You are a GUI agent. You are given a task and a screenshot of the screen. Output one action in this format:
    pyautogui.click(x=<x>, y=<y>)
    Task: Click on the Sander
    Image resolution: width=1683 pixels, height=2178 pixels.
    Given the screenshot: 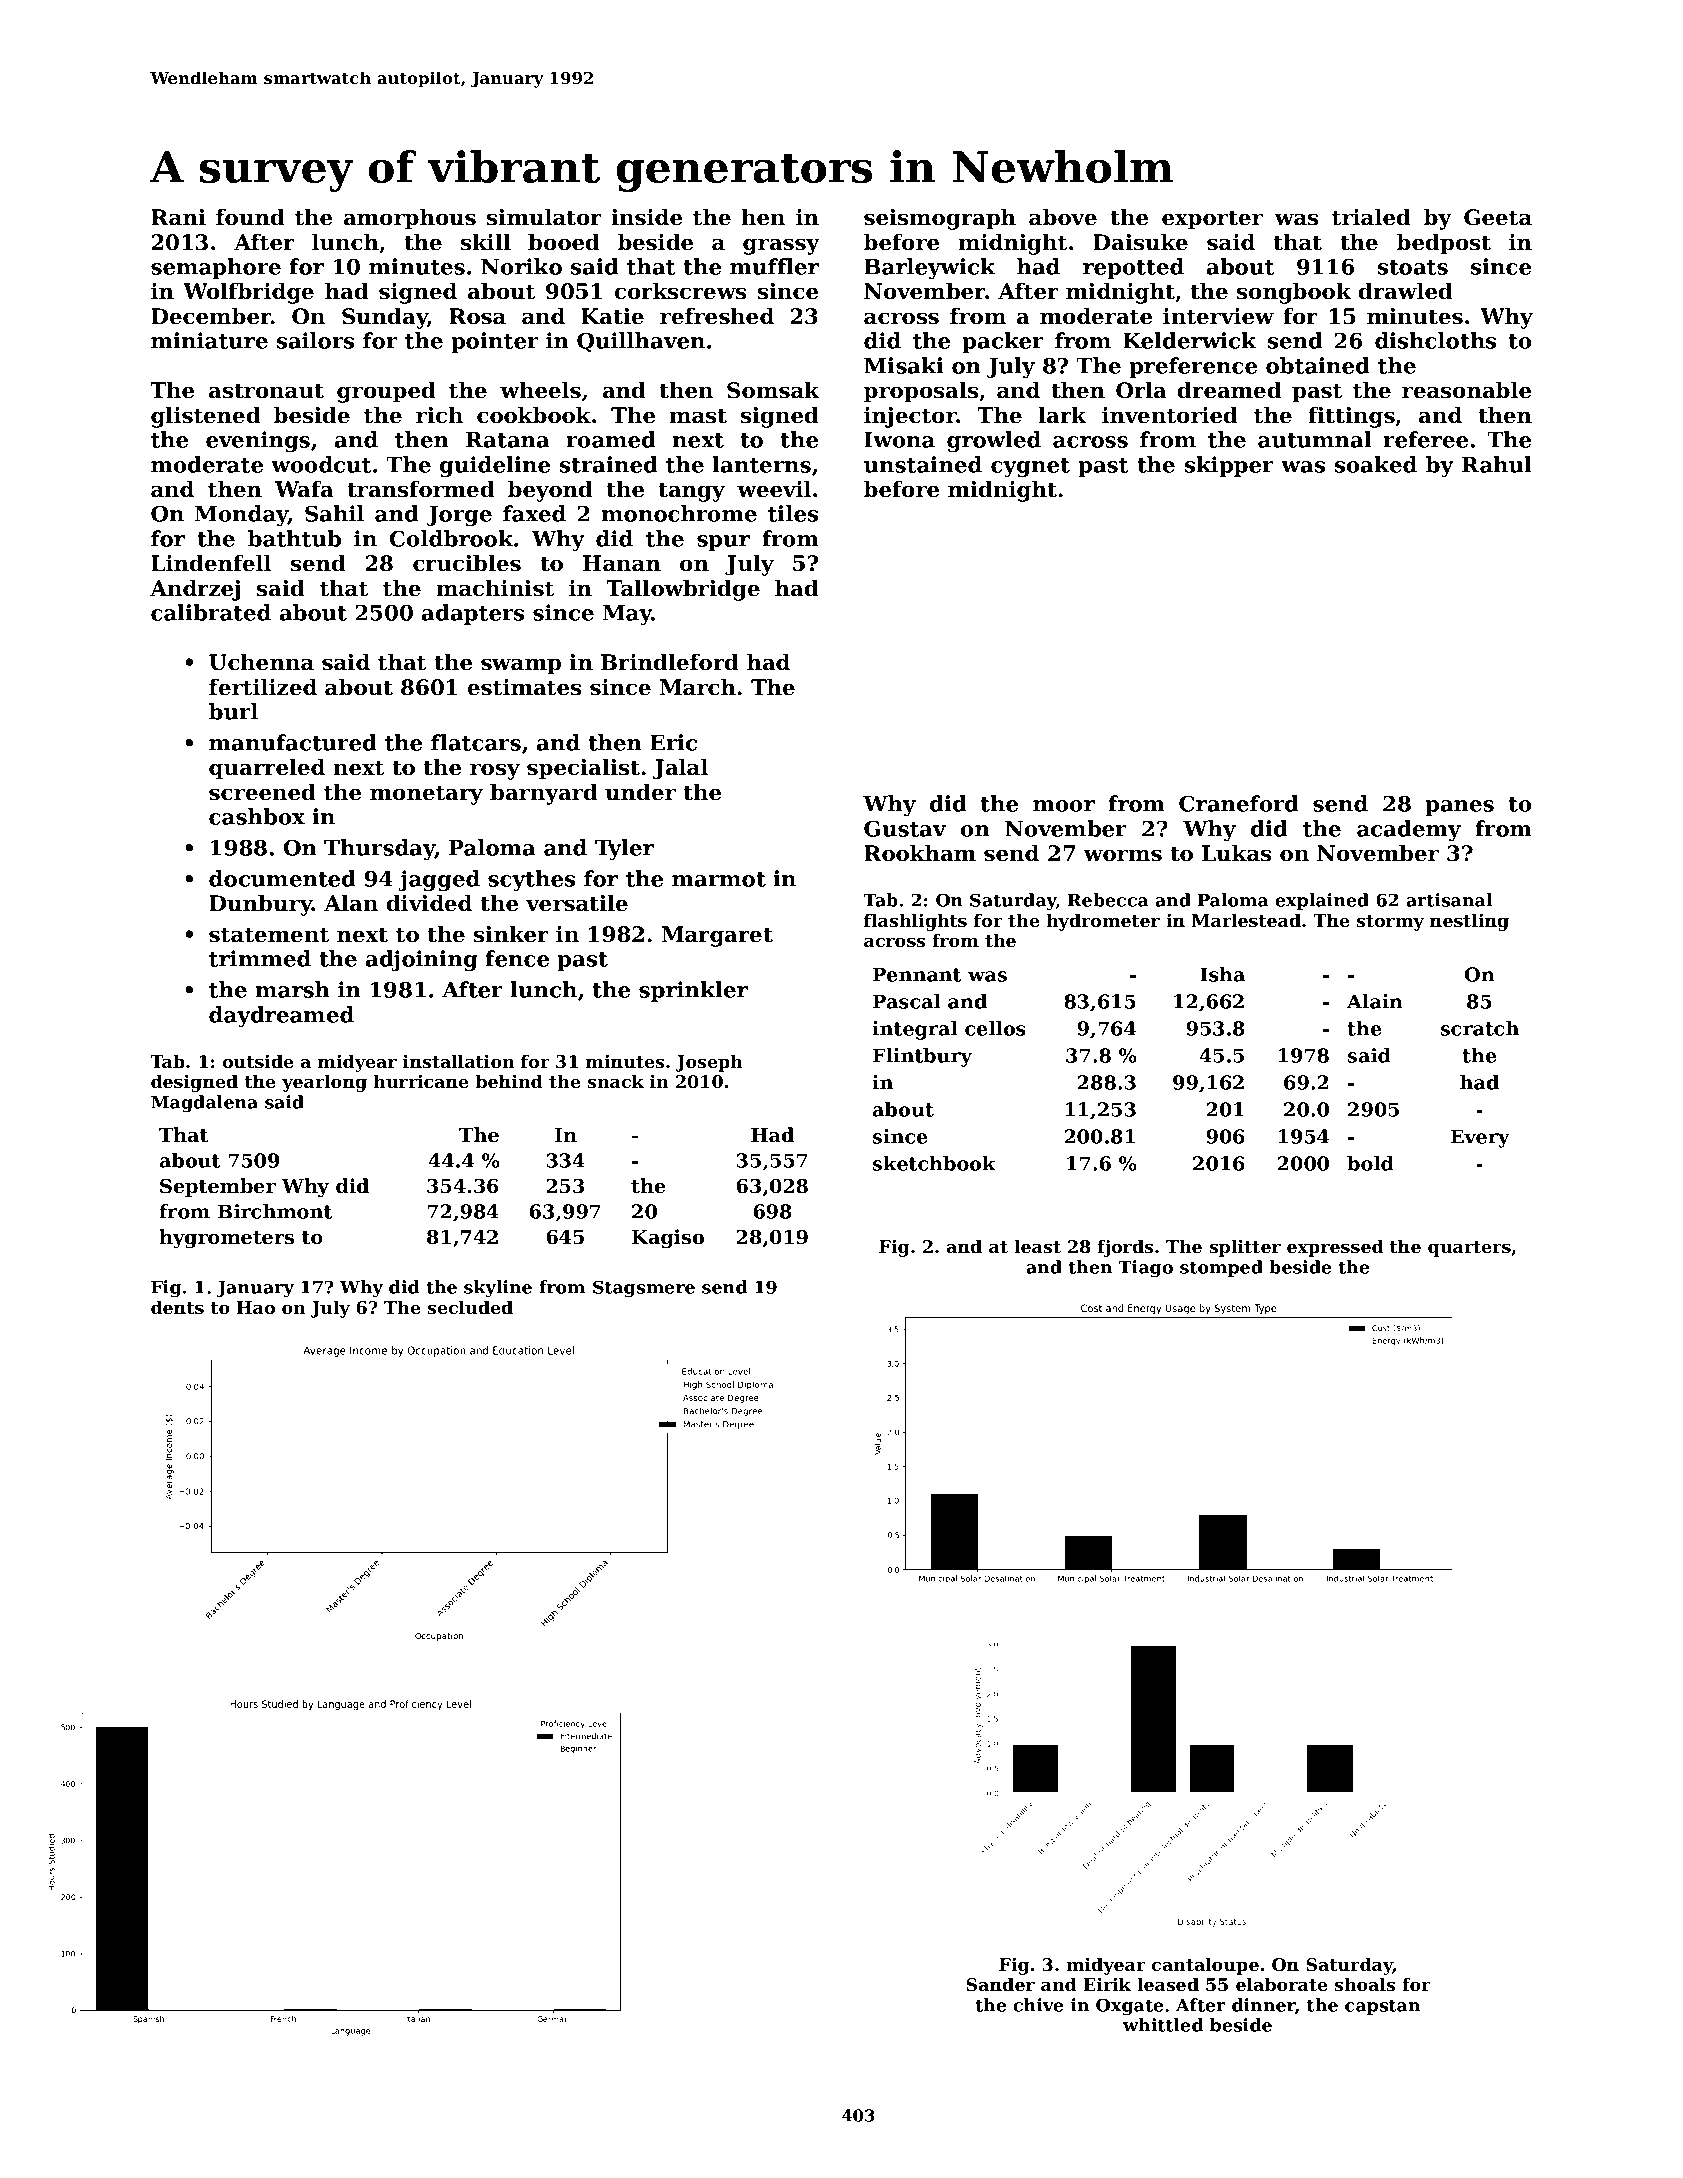 What is the action you would take?
    pyautogui.click(x=1000, y=1984)
